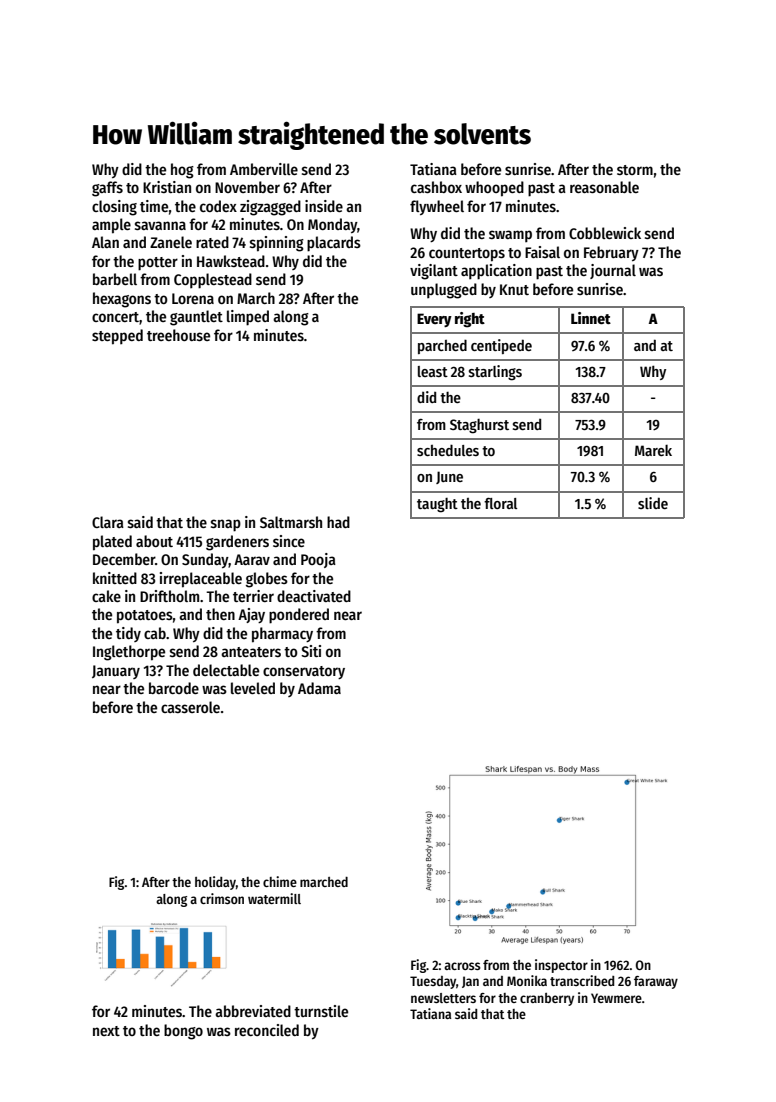  Describe the element at coordinates (319, 688) in the document. I see `Adama` at that location.
